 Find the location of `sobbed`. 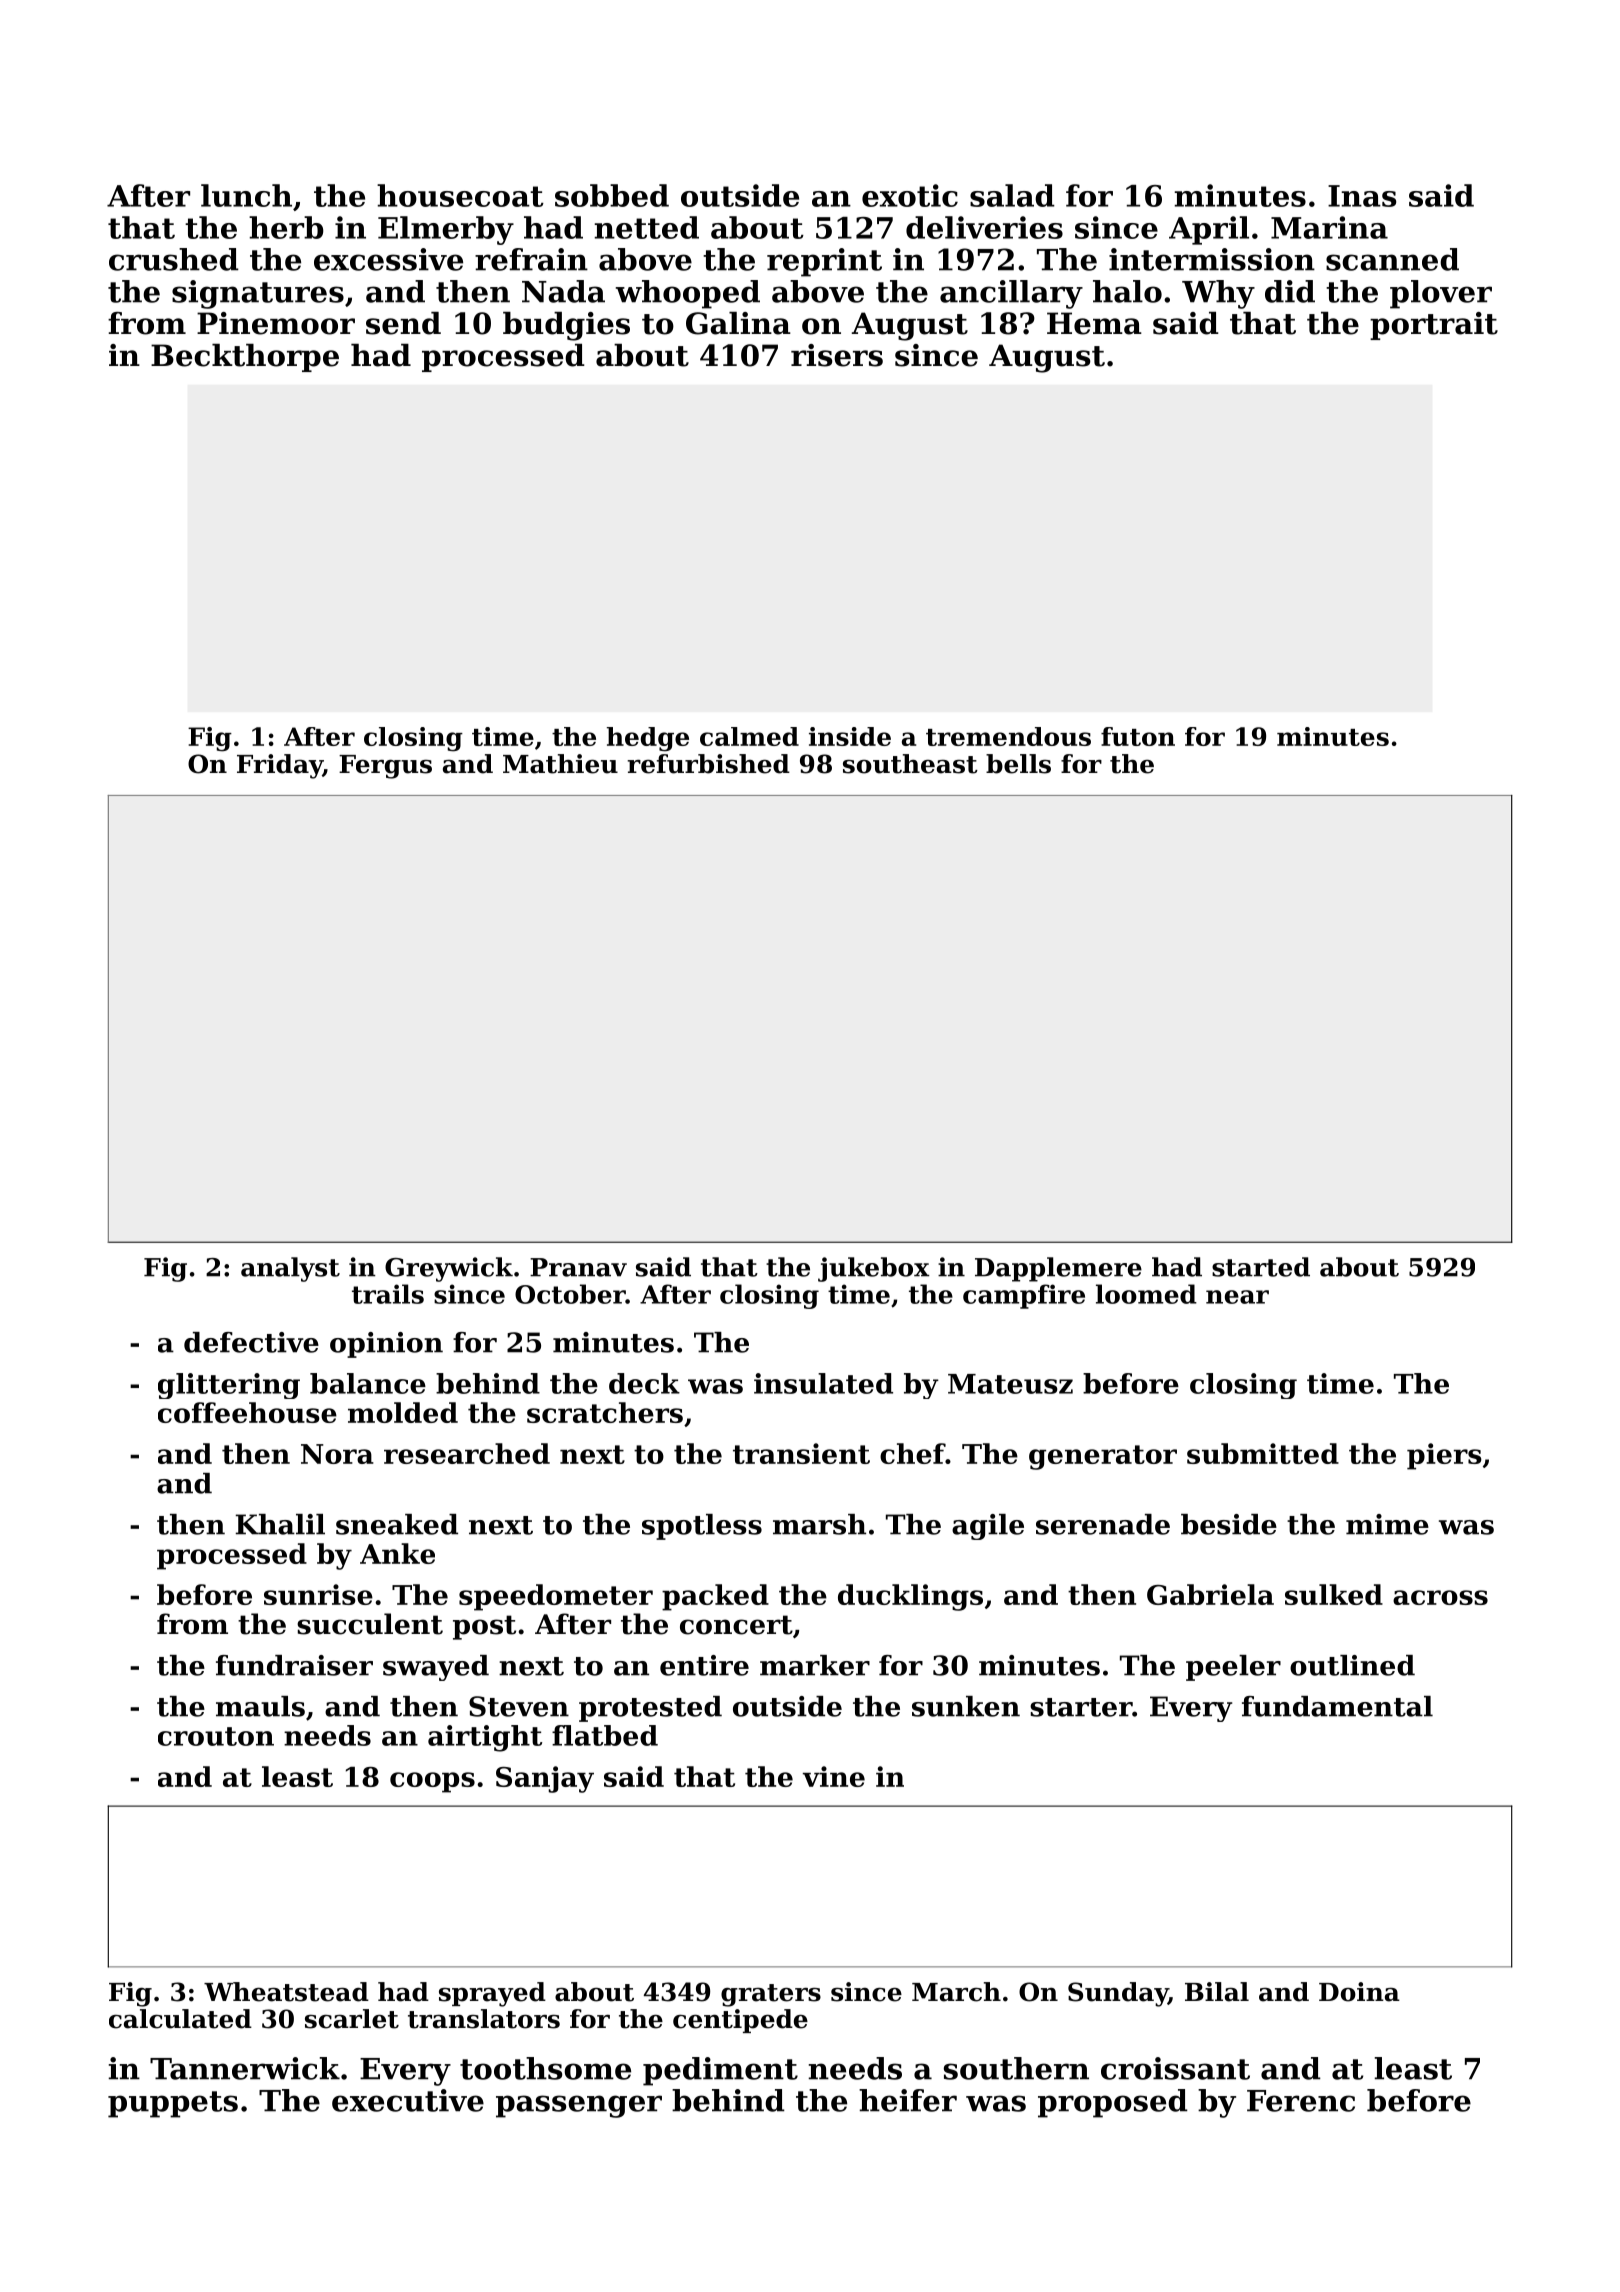

sobbed is located at coordinates (612, 195).
